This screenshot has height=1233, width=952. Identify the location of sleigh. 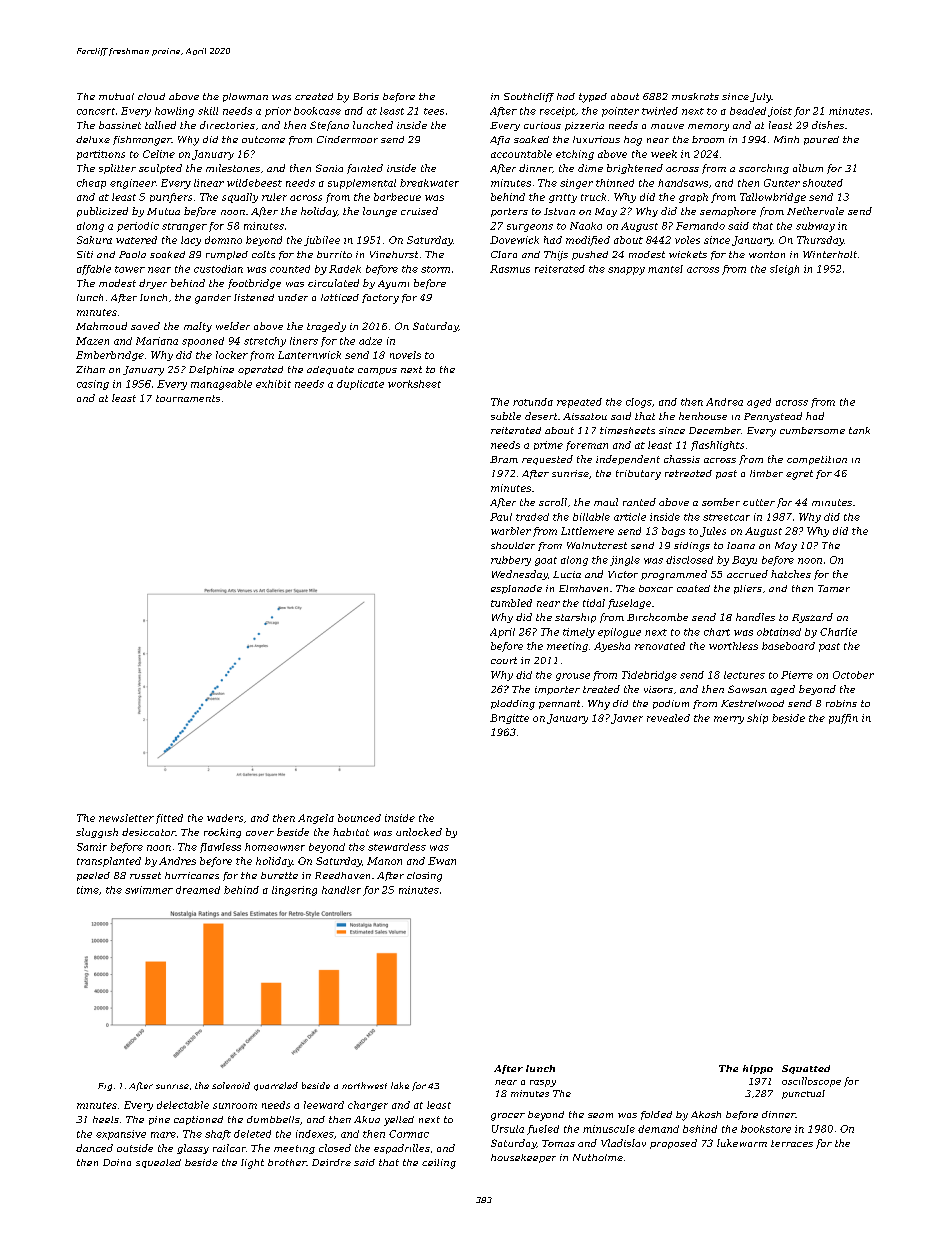
(784, 270).
